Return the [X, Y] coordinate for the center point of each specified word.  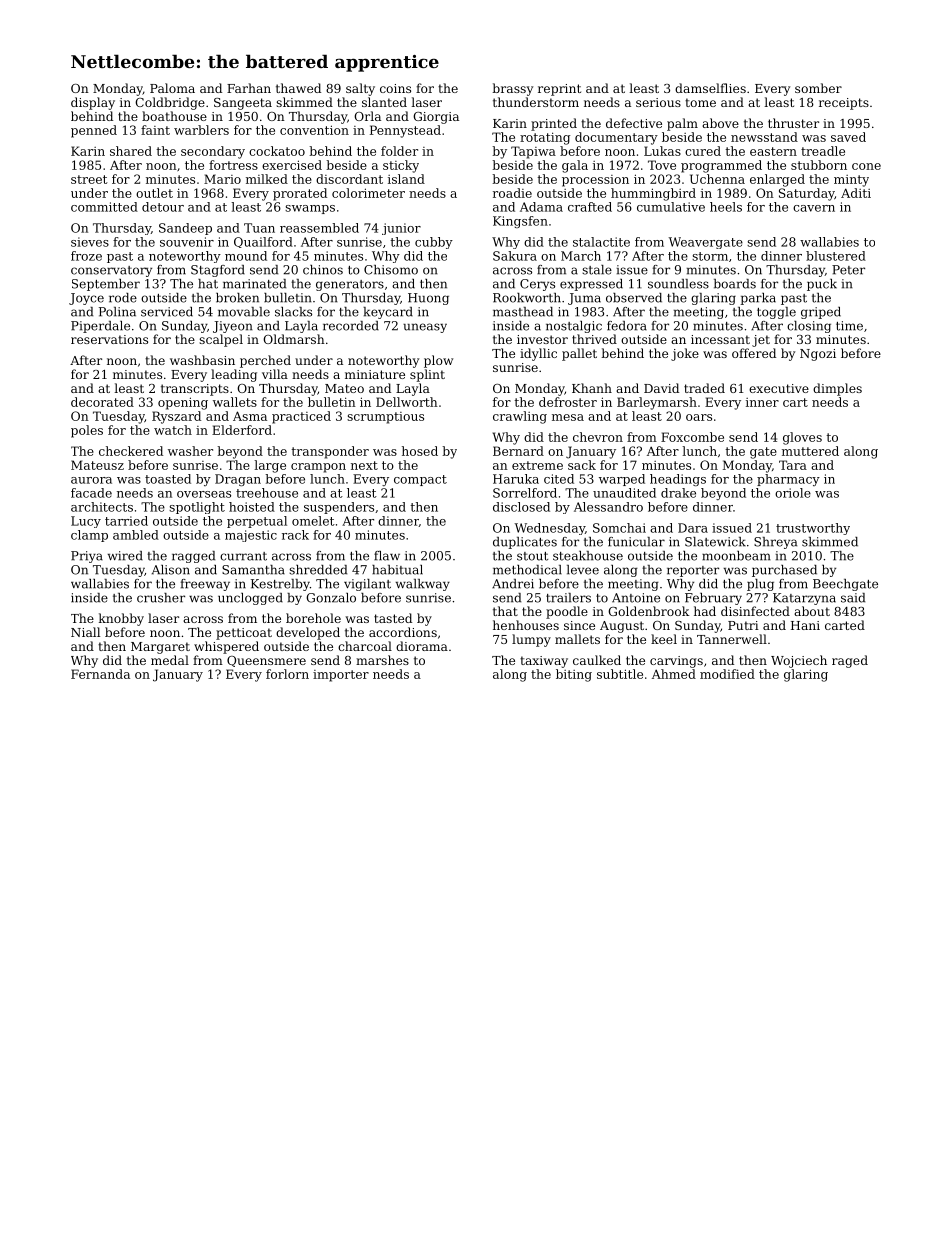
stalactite [601, 242]
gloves [802, 438]
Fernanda [100, 674]
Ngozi [818, 355]
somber [818, 88]
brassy [512, 89]
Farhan [249, 88]
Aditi [856, 193]
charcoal [365, 646]
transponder [330, 452]
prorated [300, 194]
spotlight [197, 508]
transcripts [195, 390]
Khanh [592, 388]
